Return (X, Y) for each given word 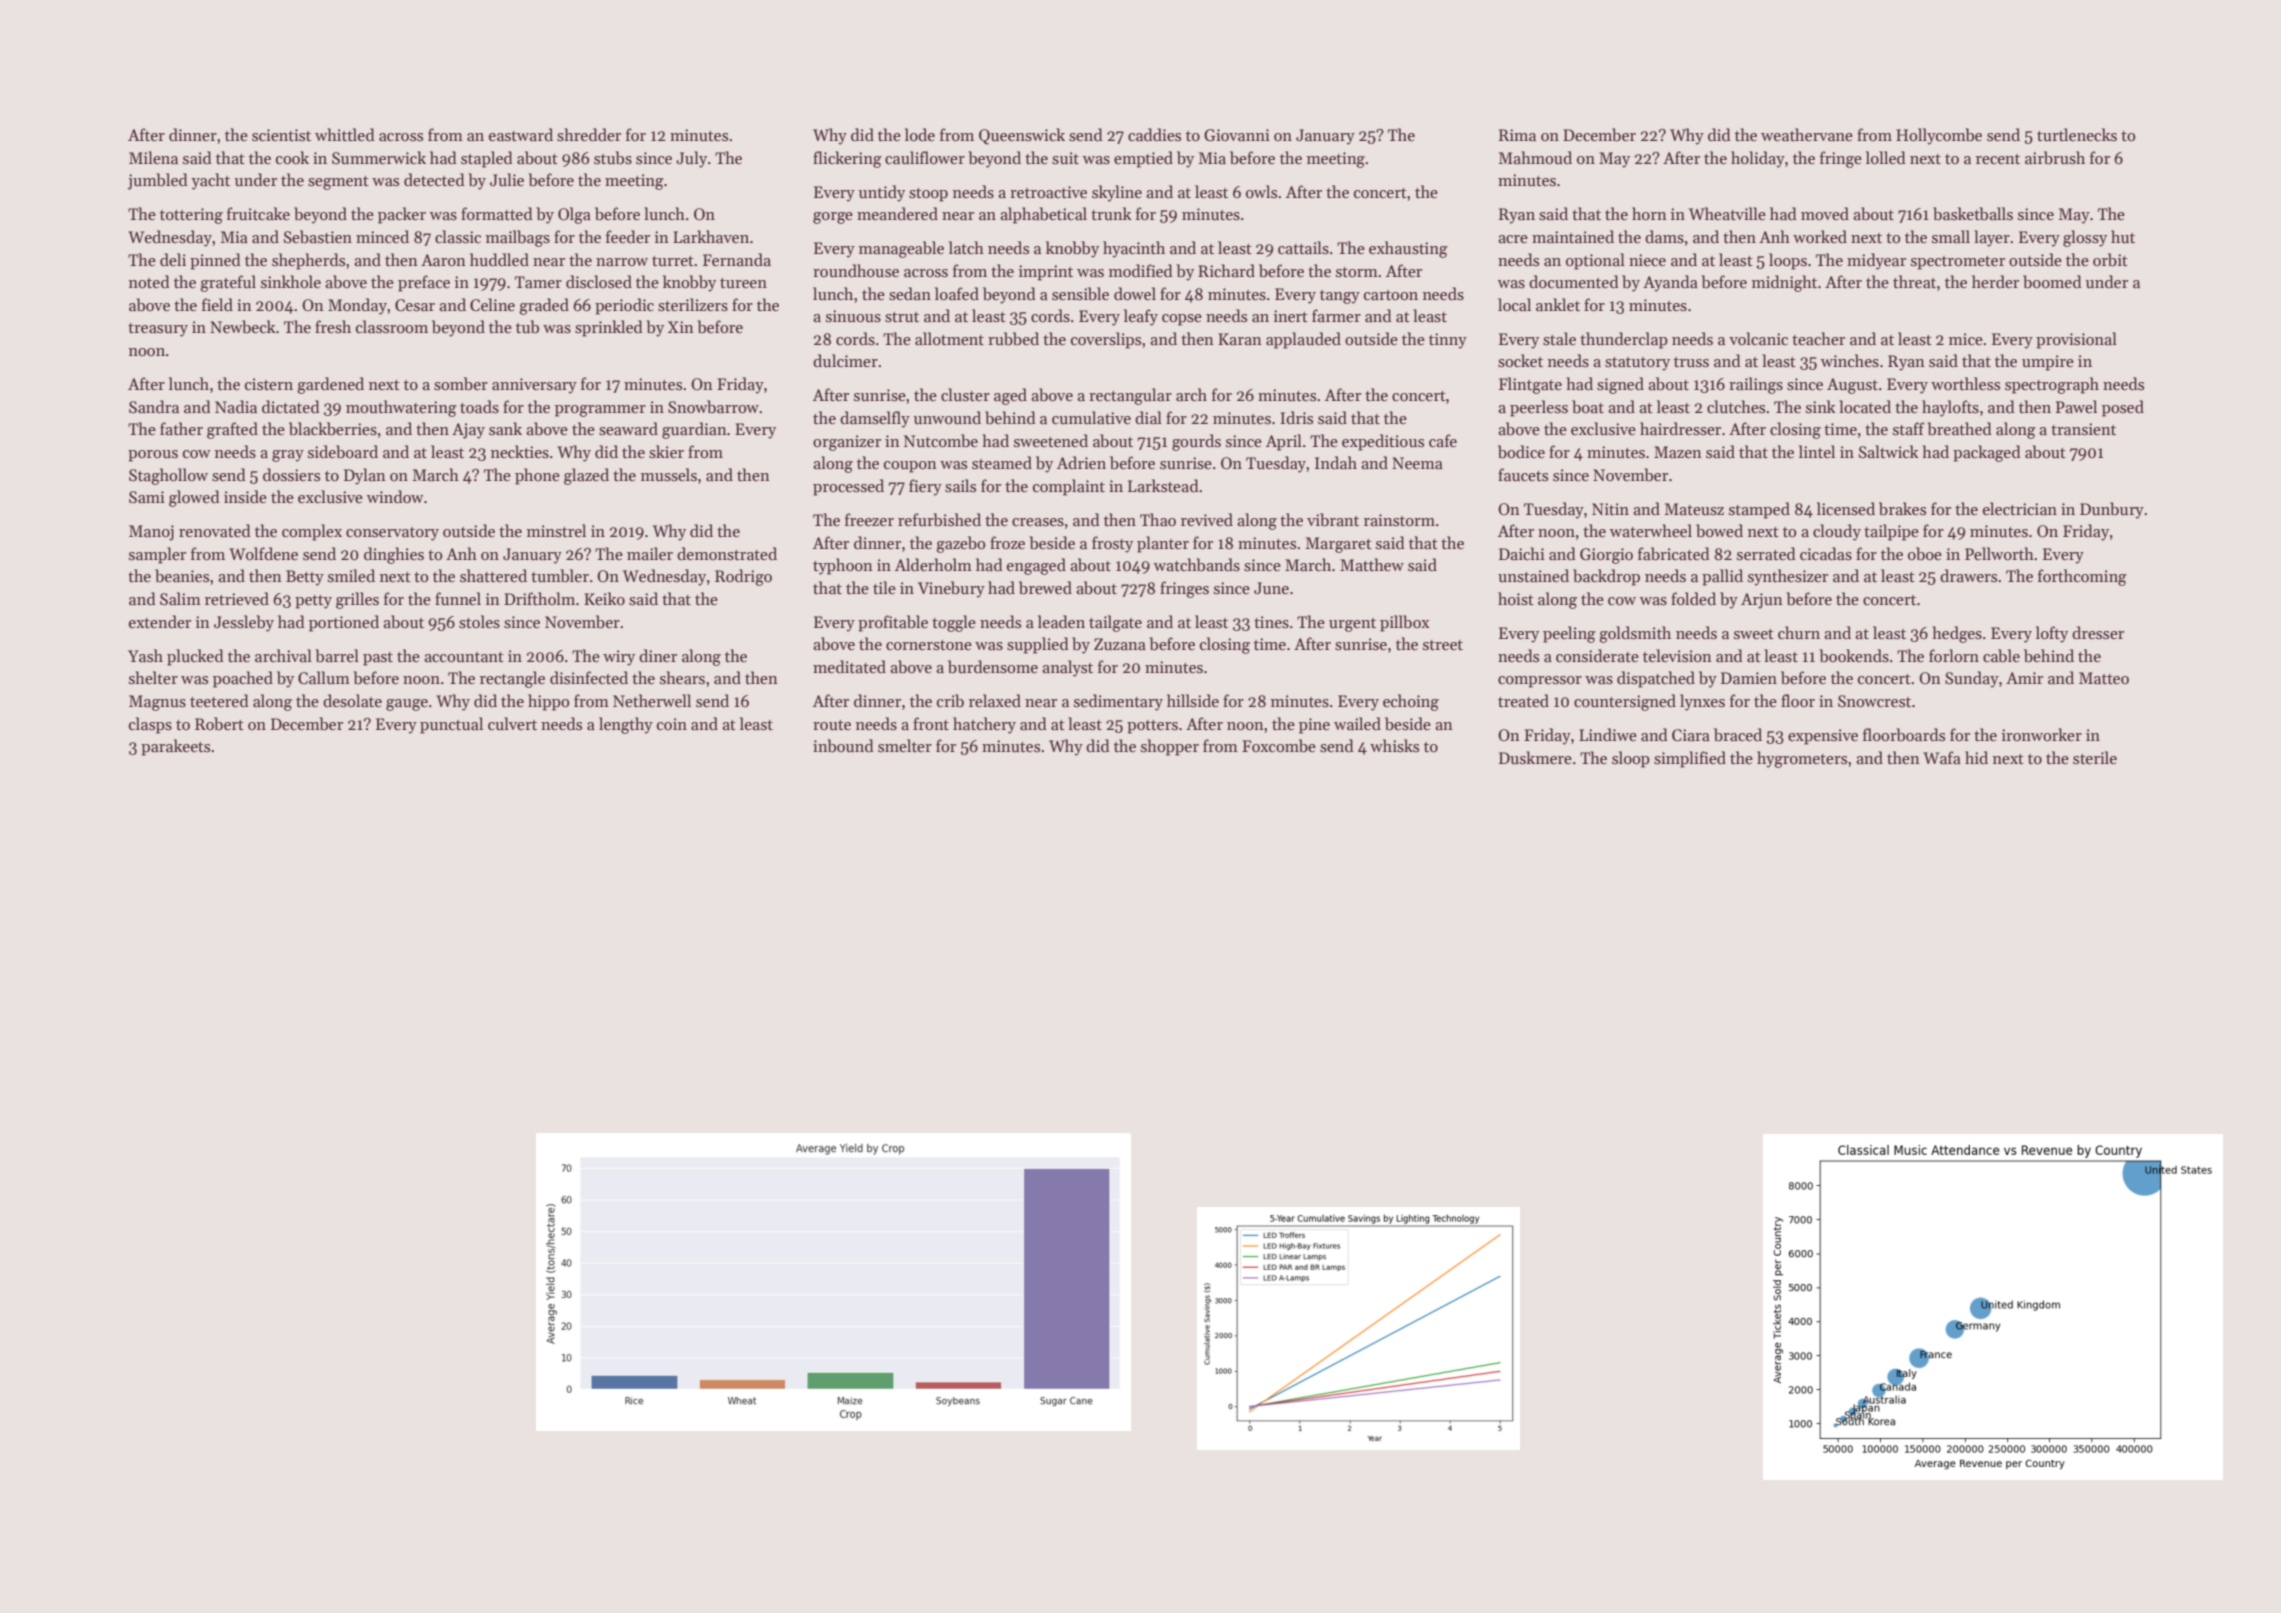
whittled (345, 134)
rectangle (512, 679)
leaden (1061, 621)
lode (920, 134)
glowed (194, 498)
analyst (1067, 668)
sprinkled (609, 328)
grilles (357, 600)
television (1677, 655)
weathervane (1807, 134)
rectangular (1130, 396)
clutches (1736, 406)
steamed (1002, 462)
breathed (1959, 429)
